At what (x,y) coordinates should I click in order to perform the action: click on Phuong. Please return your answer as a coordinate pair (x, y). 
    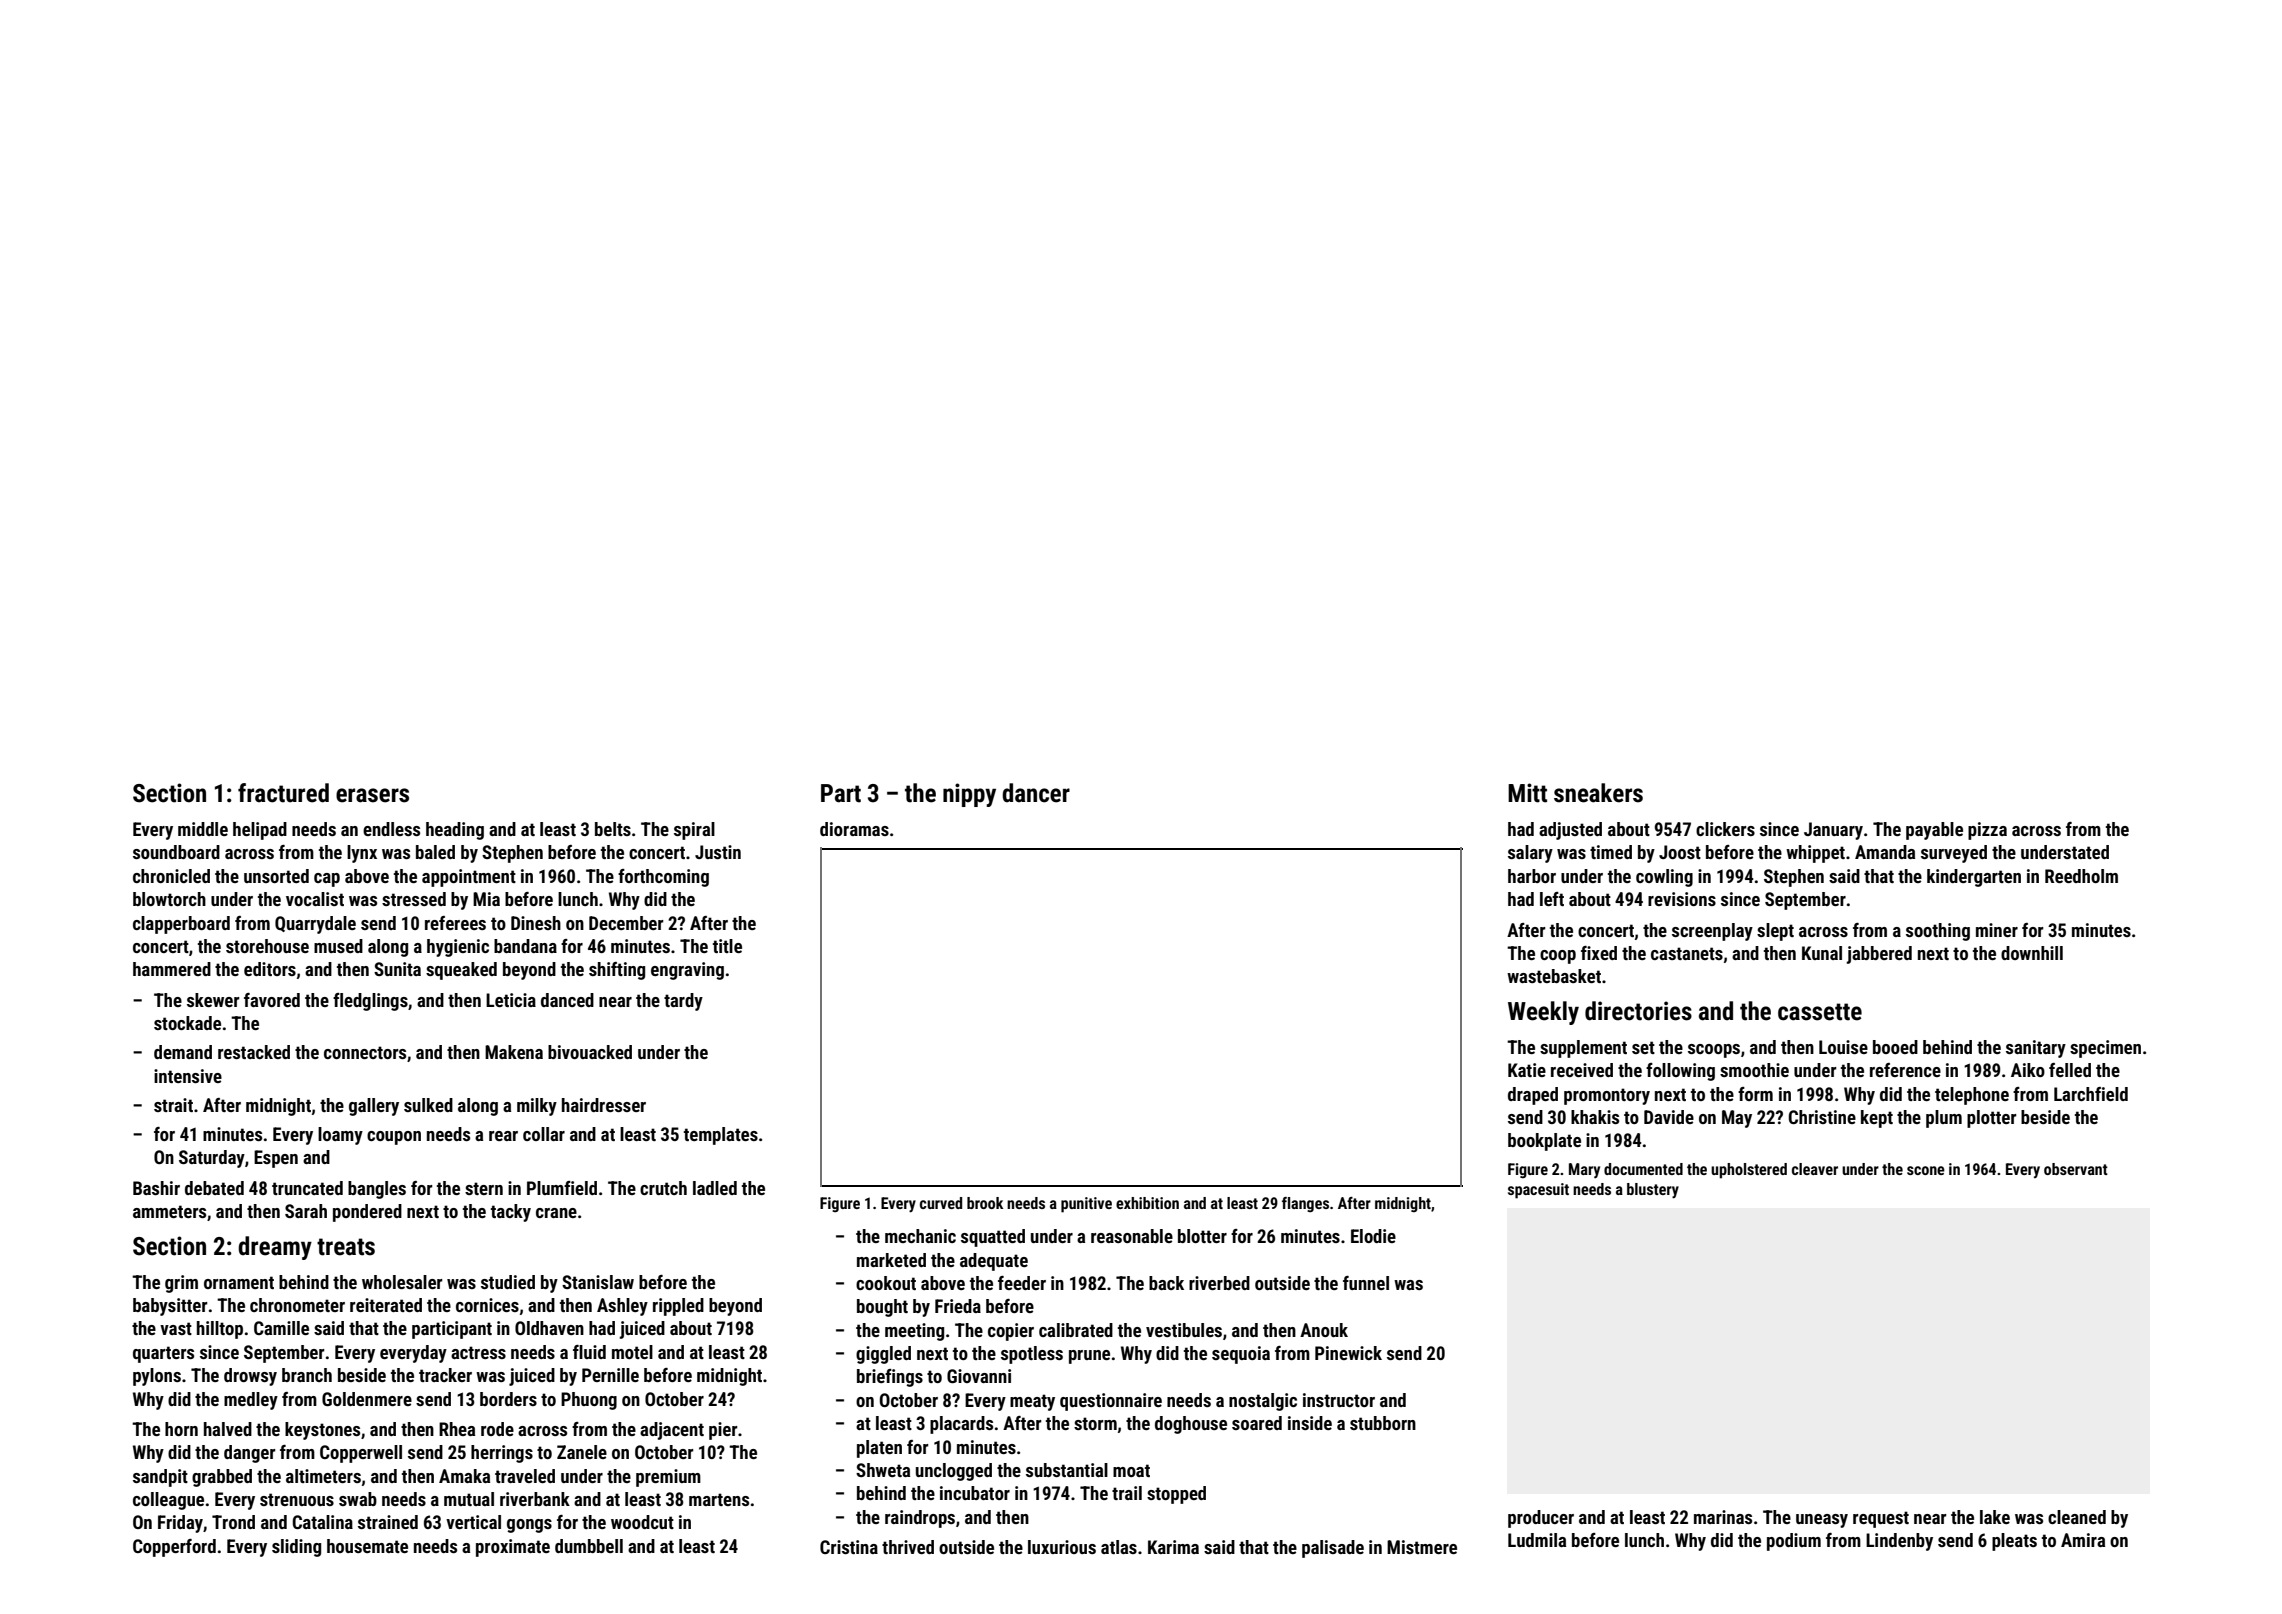
    Looking at the image, I should click on (589, 1401).
